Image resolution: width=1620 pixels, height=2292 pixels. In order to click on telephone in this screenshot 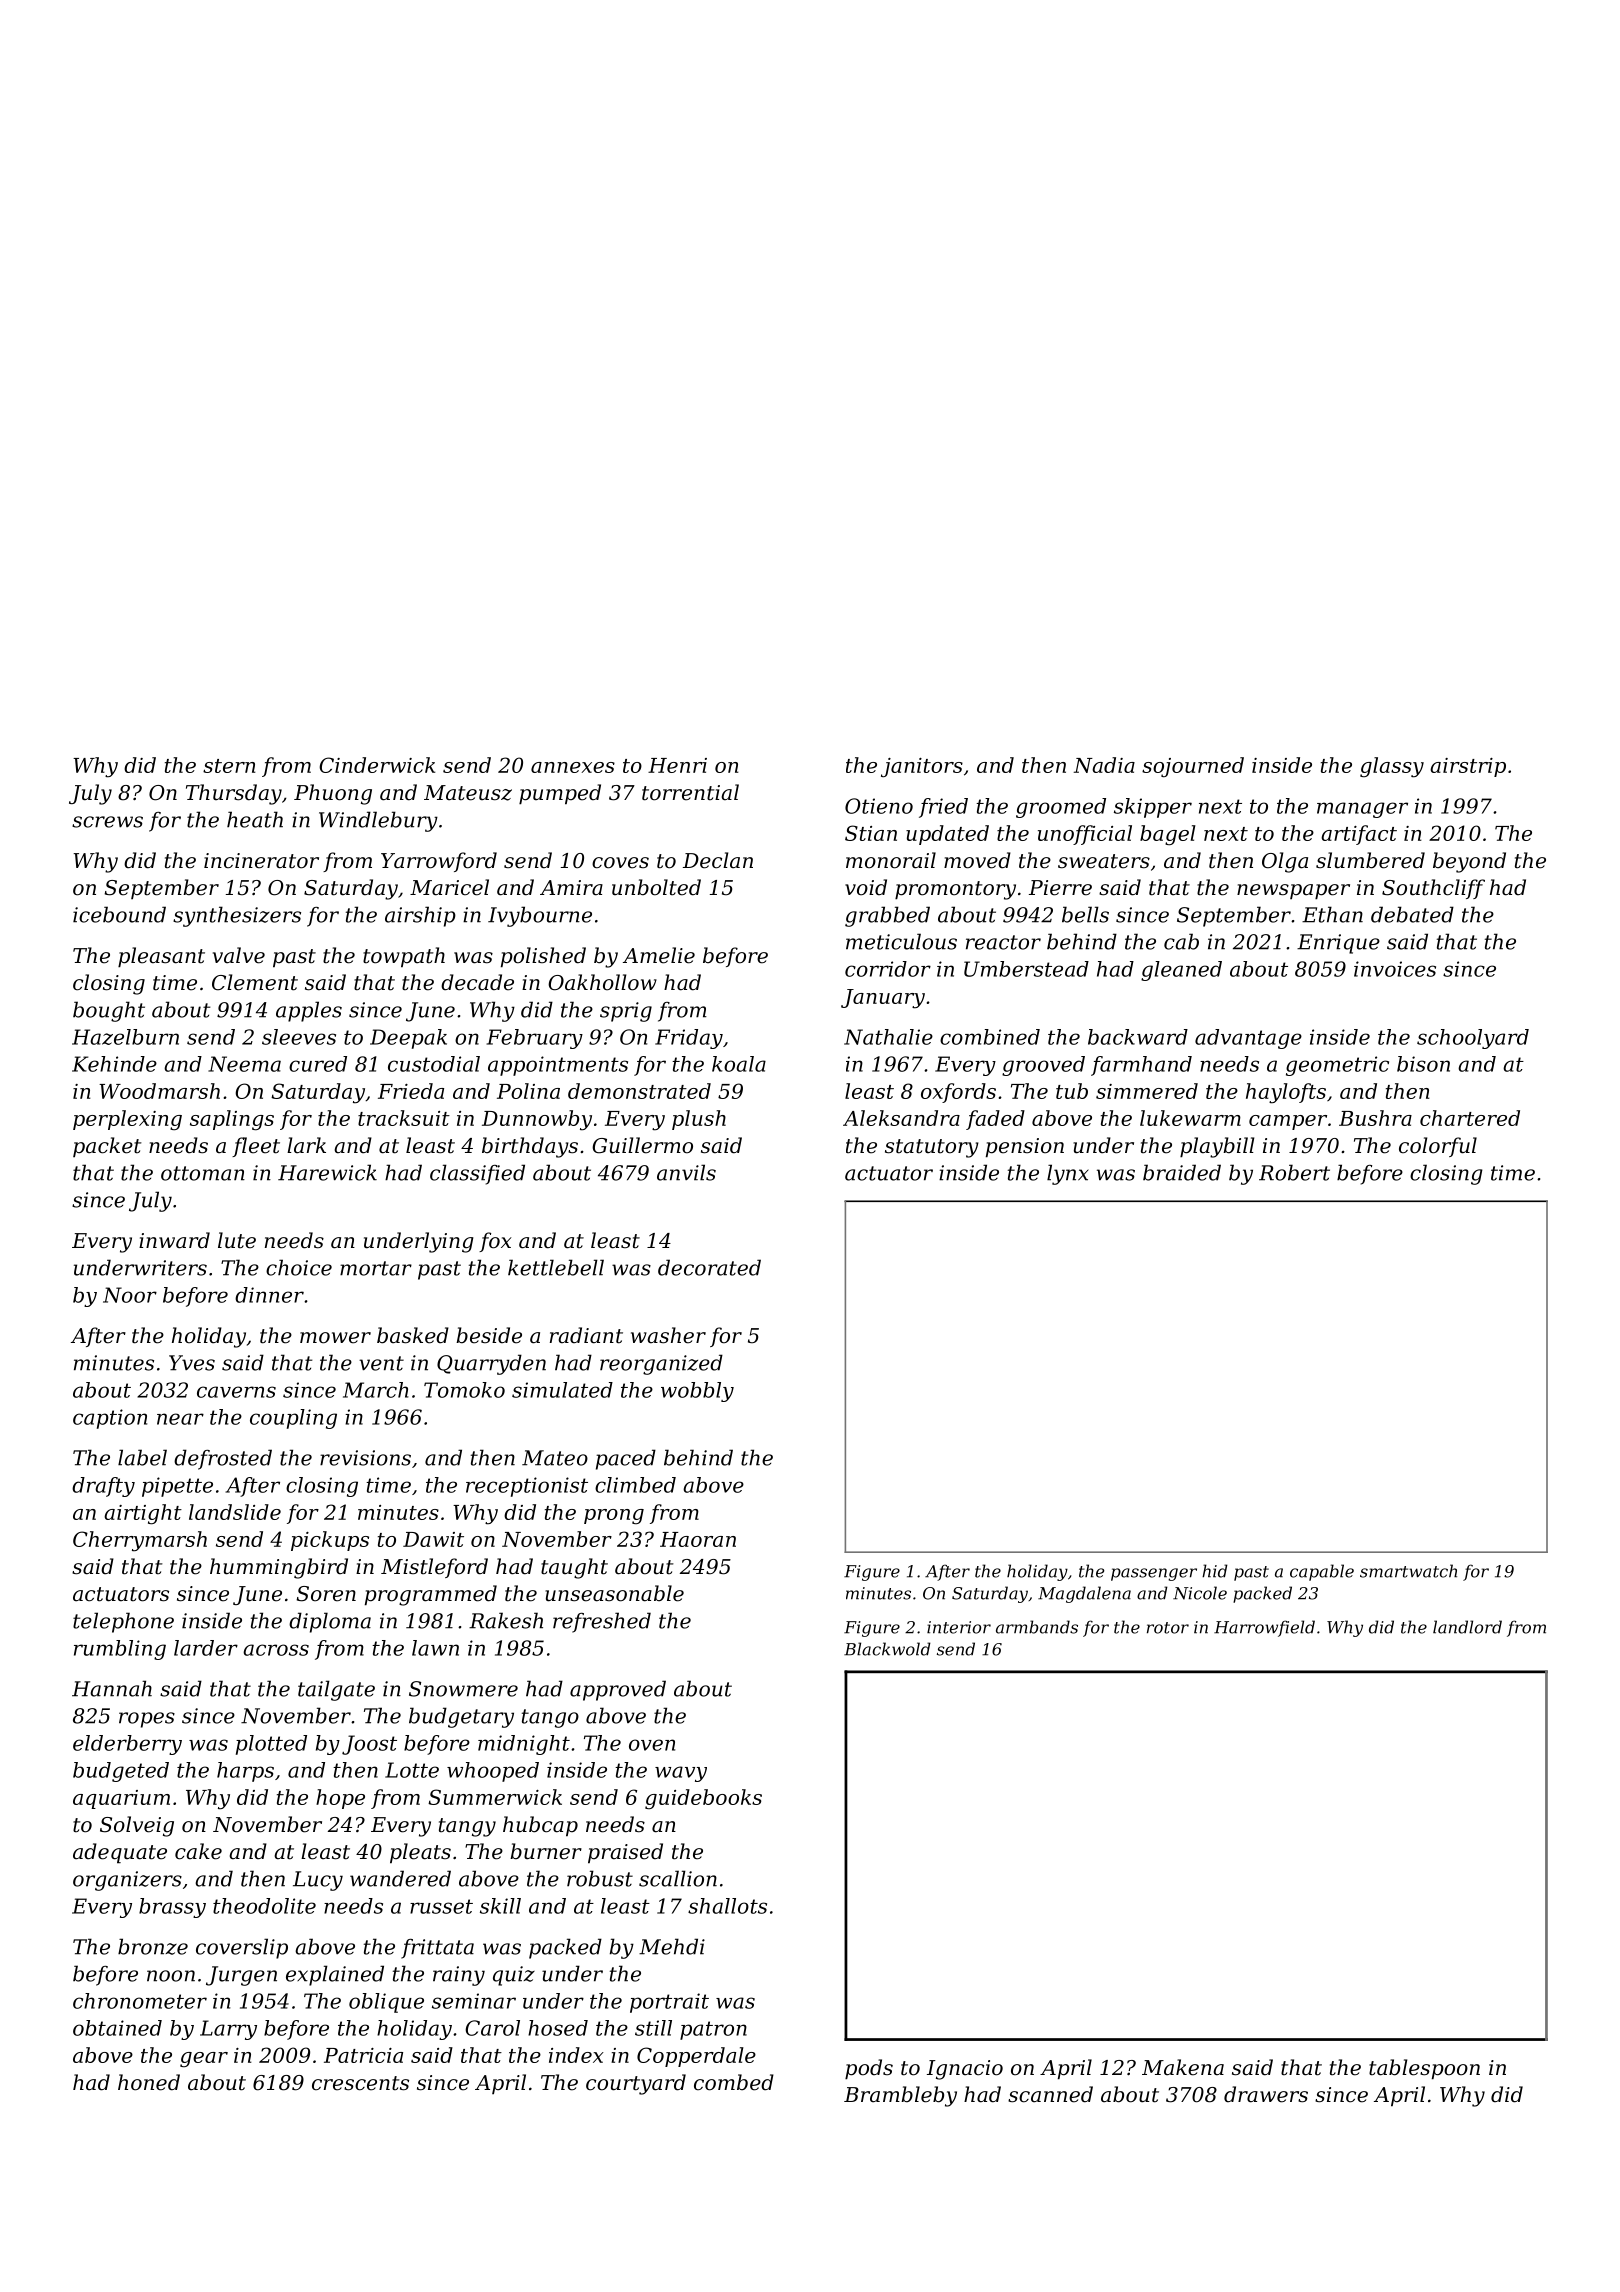, I will do `click(123, 1622)`.
